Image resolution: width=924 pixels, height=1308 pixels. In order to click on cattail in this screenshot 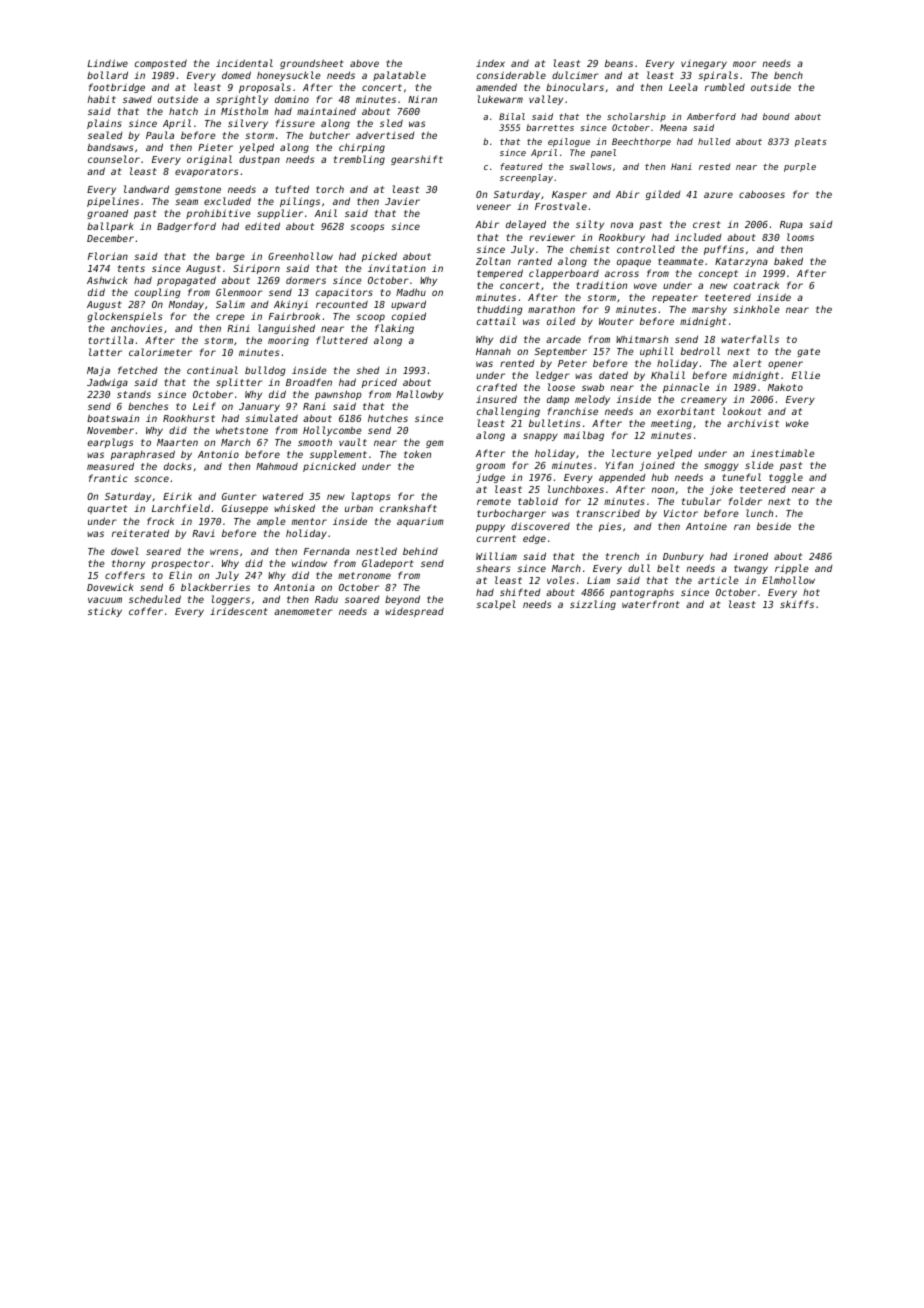, I will do `click(496, 321)`.
